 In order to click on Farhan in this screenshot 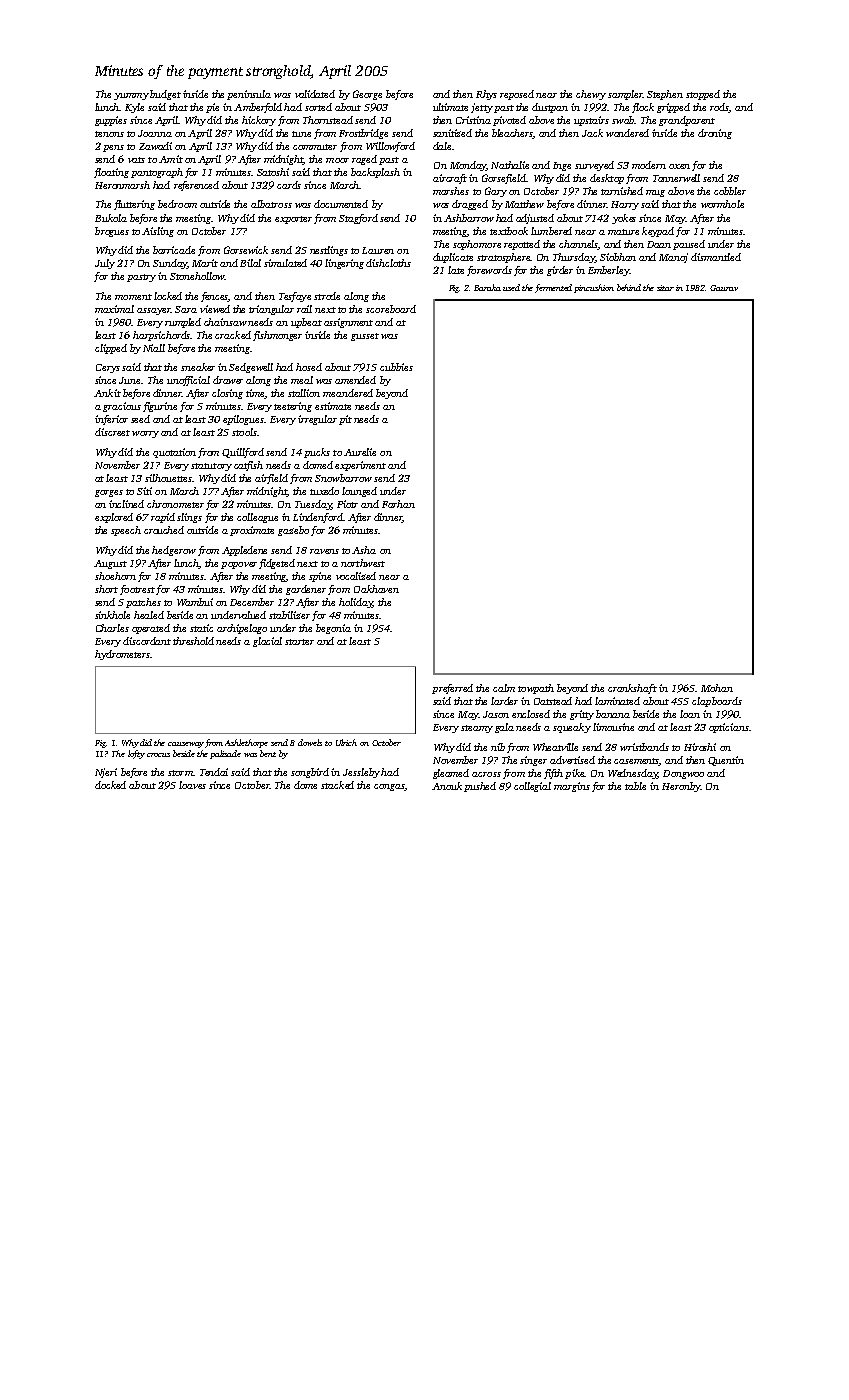, I will do `click(398, 504)`.
